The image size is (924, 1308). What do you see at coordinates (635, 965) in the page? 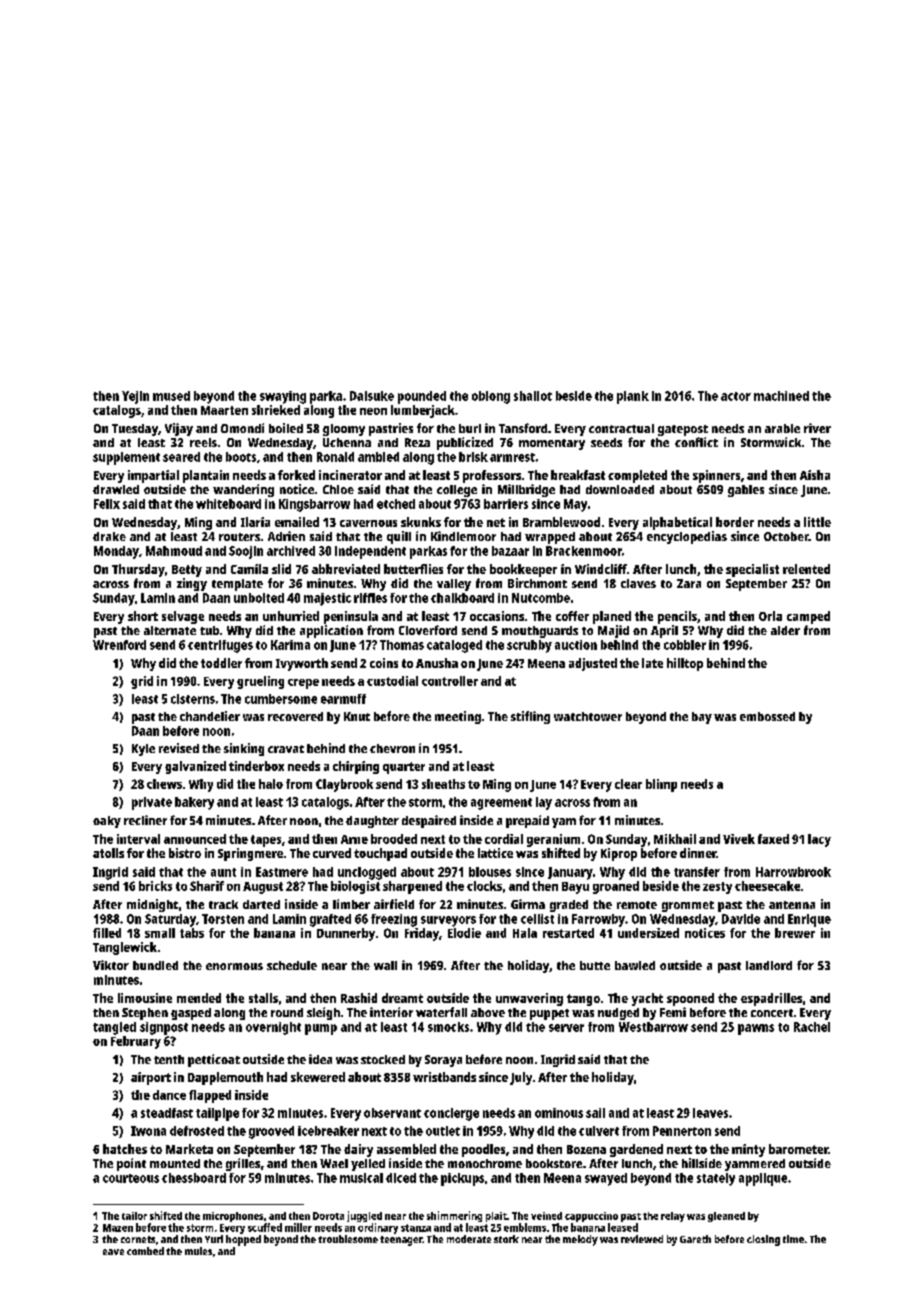
I see `bawled` at bounding box center [635, 965].
